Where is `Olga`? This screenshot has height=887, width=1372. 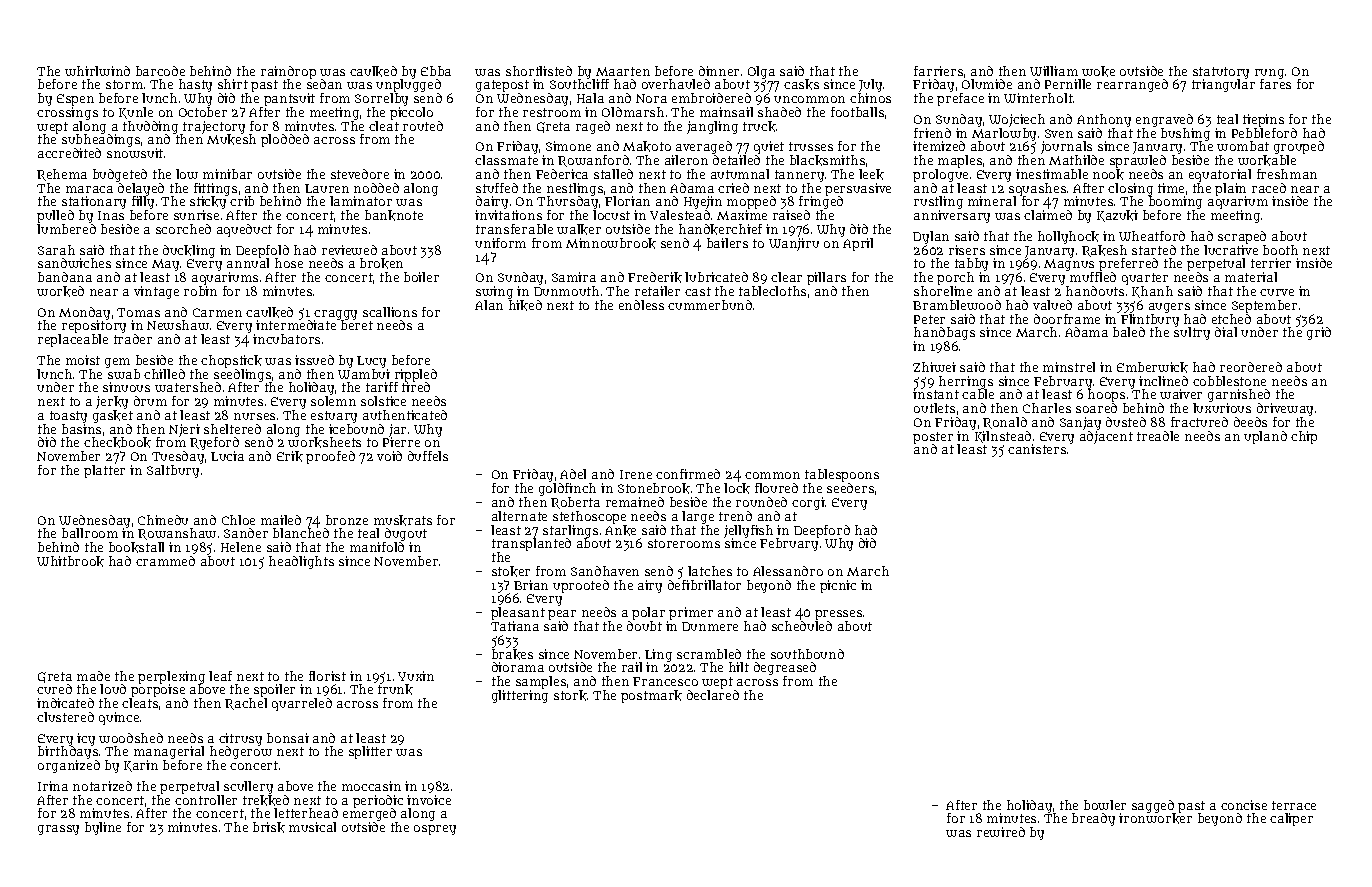 Olga is located at coordinates (761, 72).
